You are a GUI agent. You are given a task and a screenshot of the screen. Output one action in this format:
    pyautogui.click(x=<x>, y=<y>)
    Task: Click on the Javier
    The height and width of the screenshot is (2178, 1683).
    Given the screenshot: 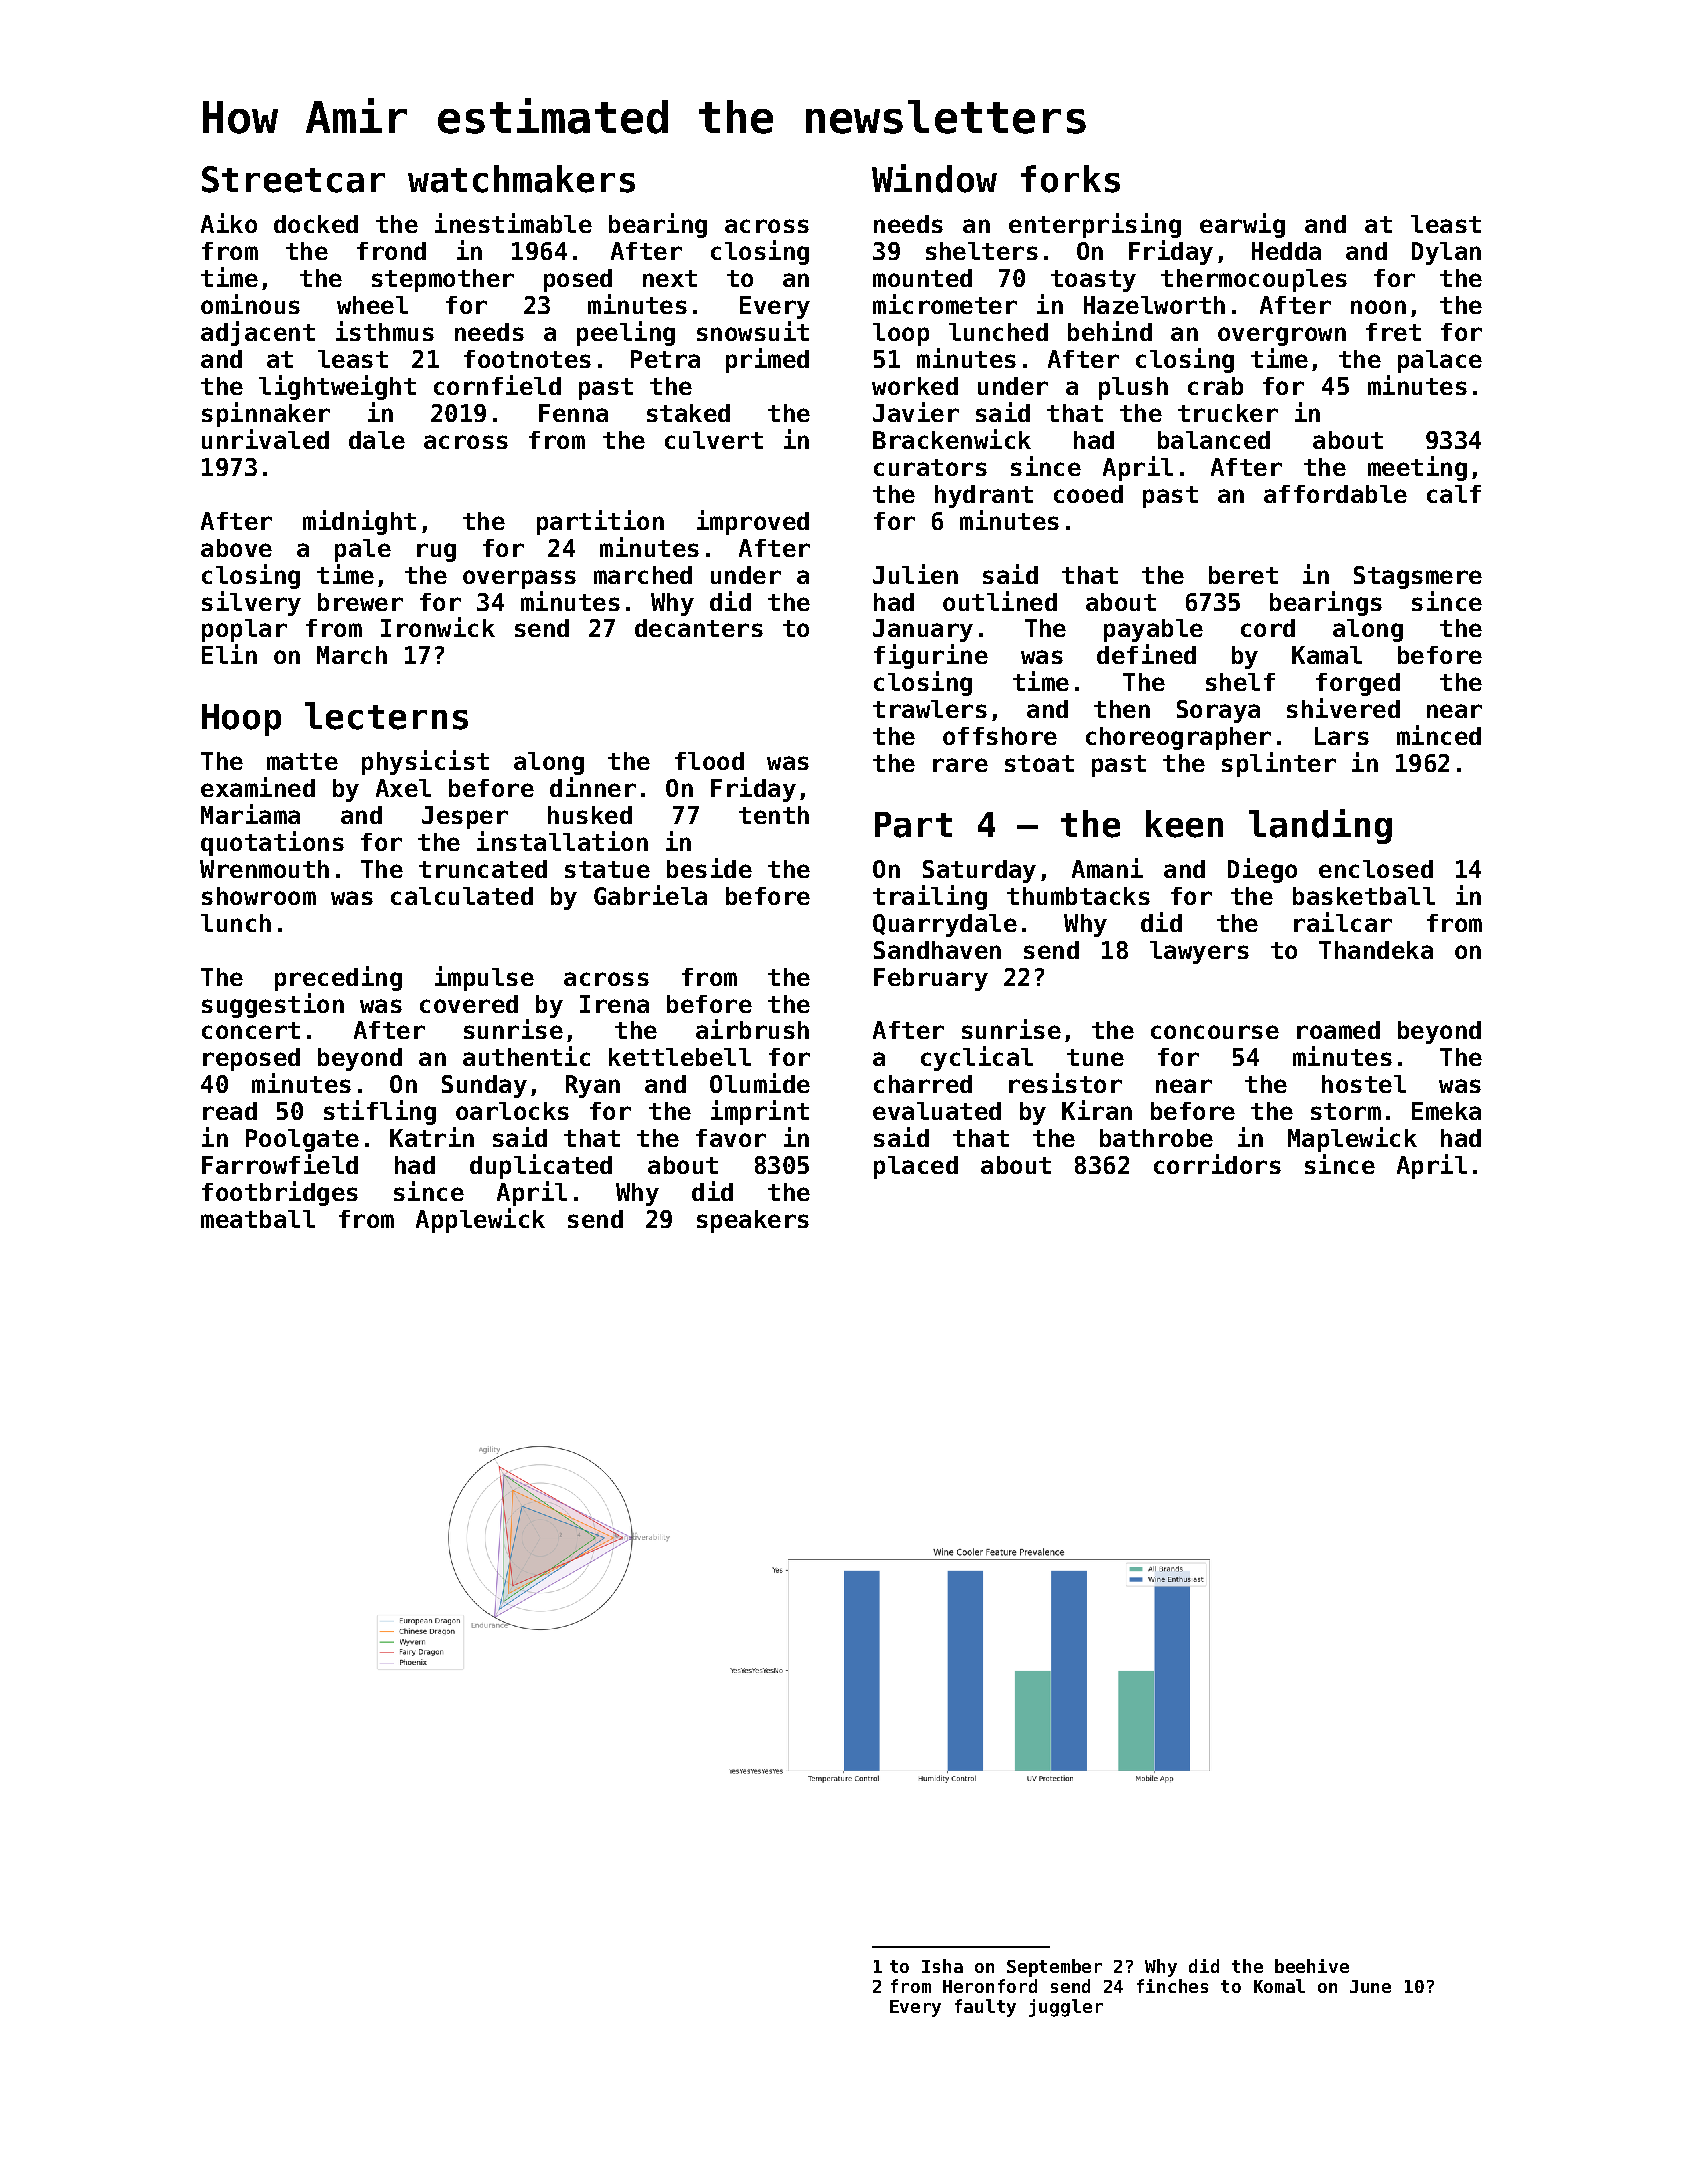 What is the action you would take?
    pyautogui.click(x=916, y=412)
